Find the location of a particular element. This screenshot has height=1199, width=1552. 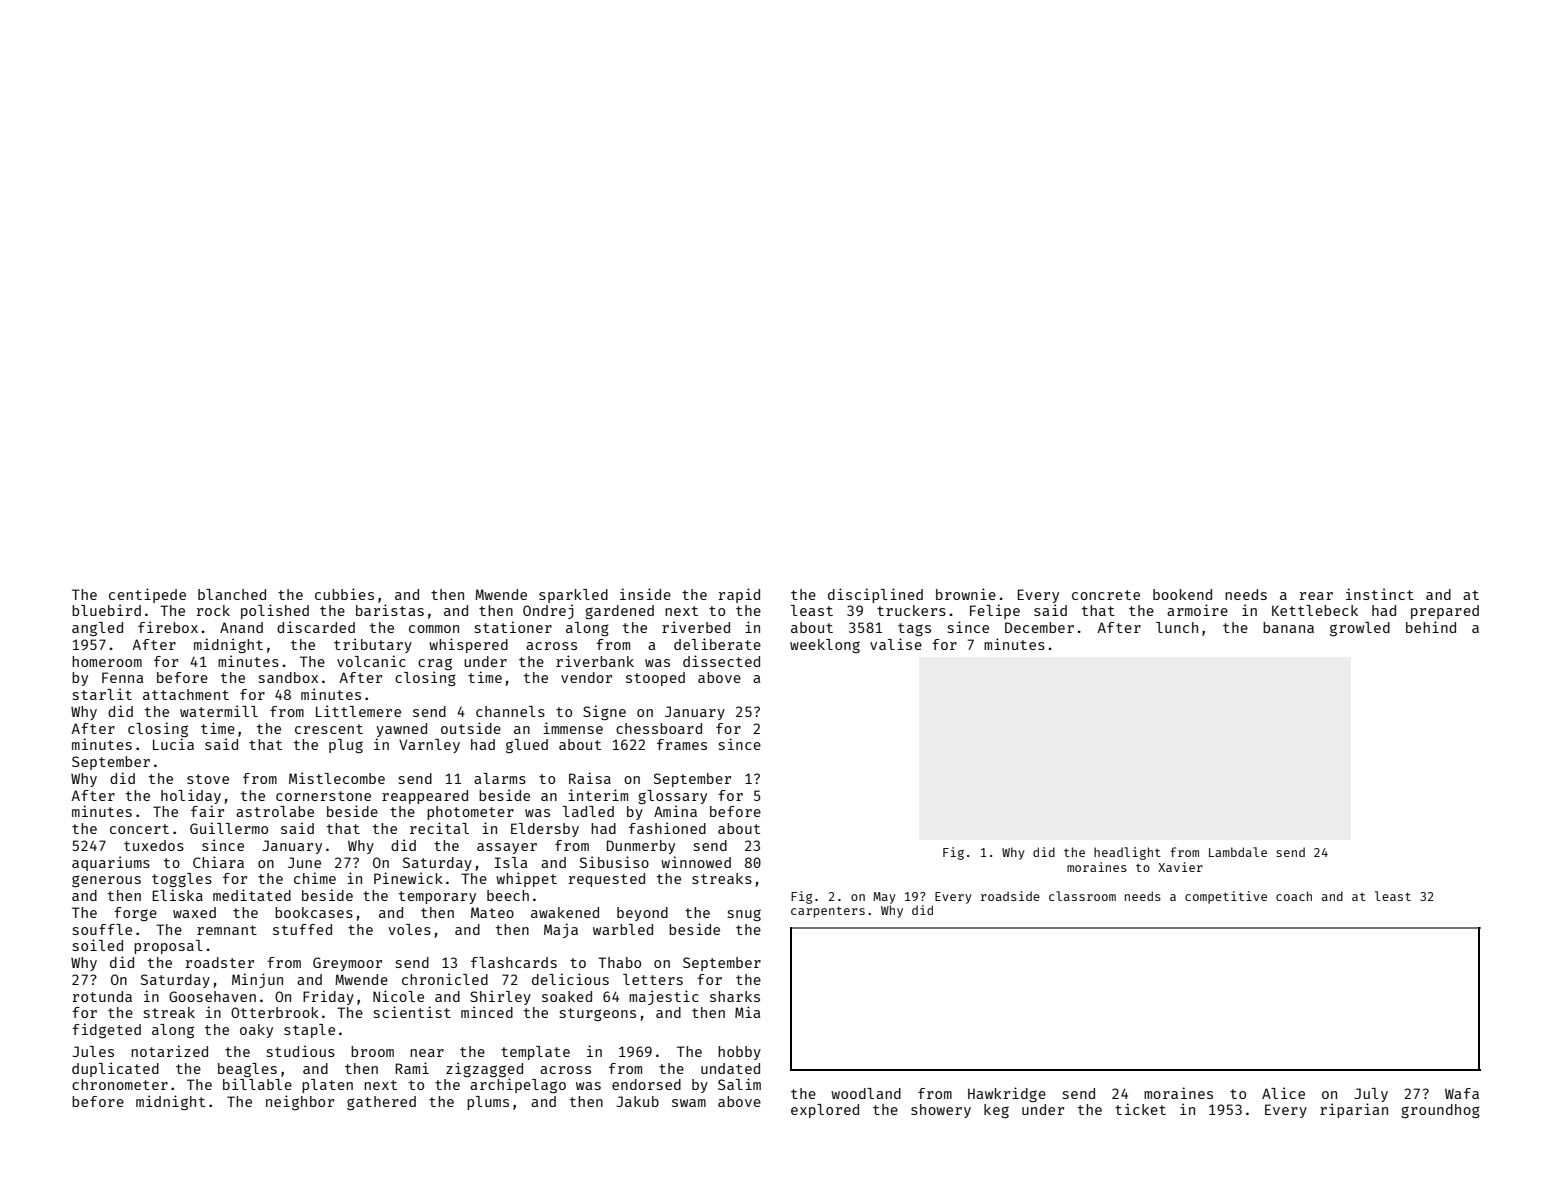

undated is located at coordinates (730, 1068).
